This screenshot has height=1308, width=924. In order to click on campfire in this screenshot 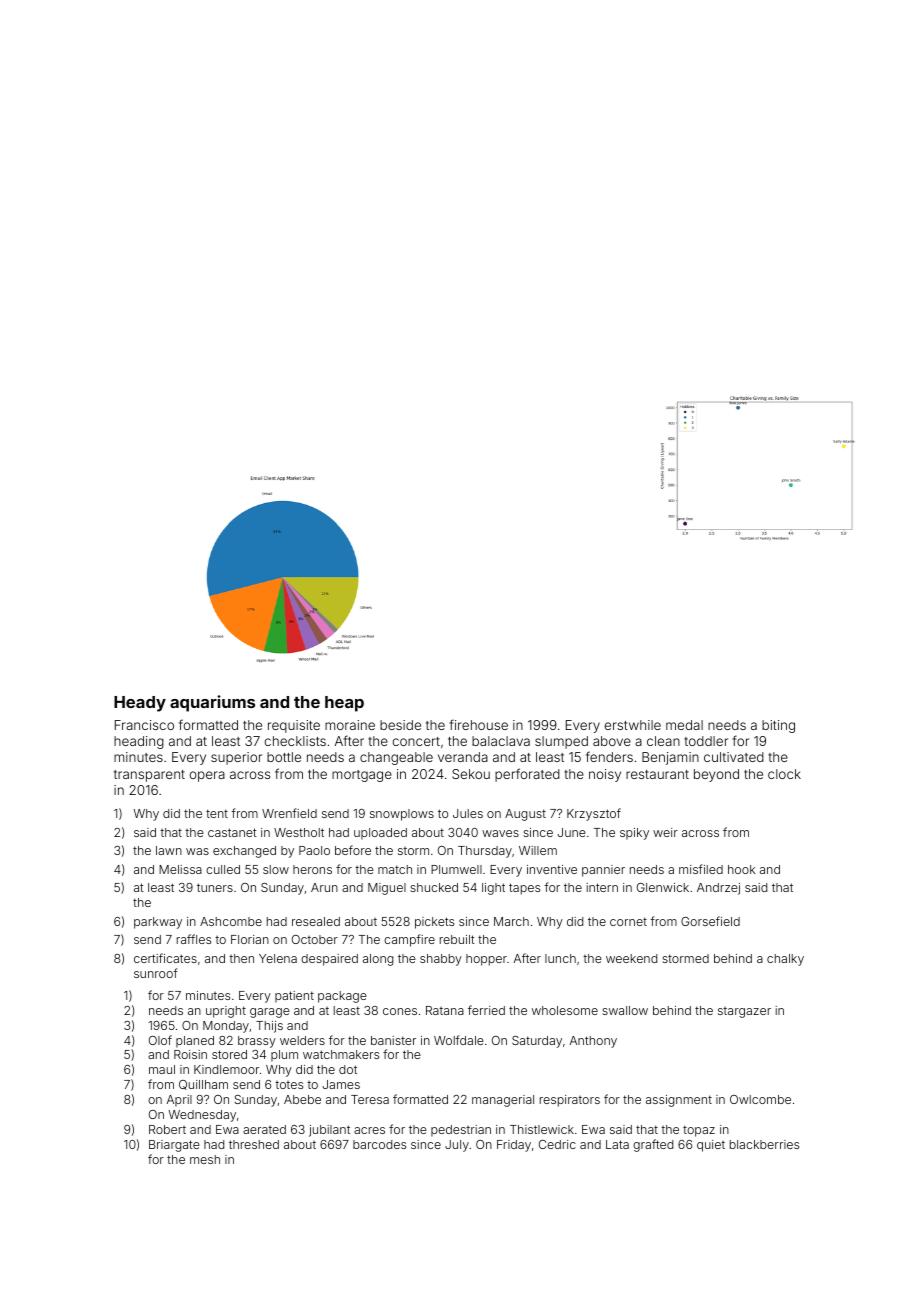, I will do `click(409, 940)`.
